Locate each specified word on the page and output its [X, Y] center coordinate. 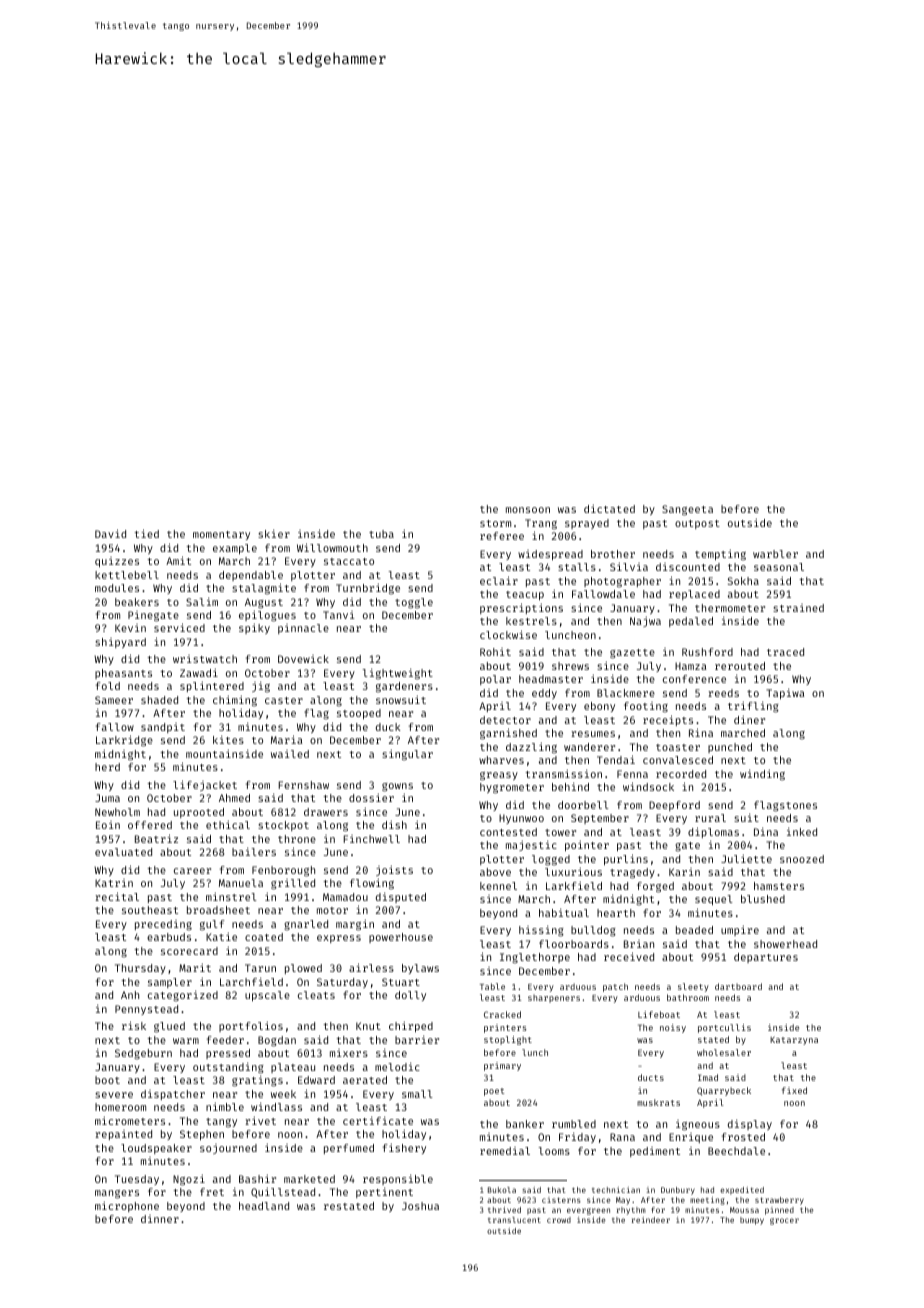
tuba [381, 534]
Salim [202, 602]
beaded [694, 930]
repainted [123, 1135]
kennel [498, 886]
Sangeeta [687, 510]
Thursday [140, 969]
